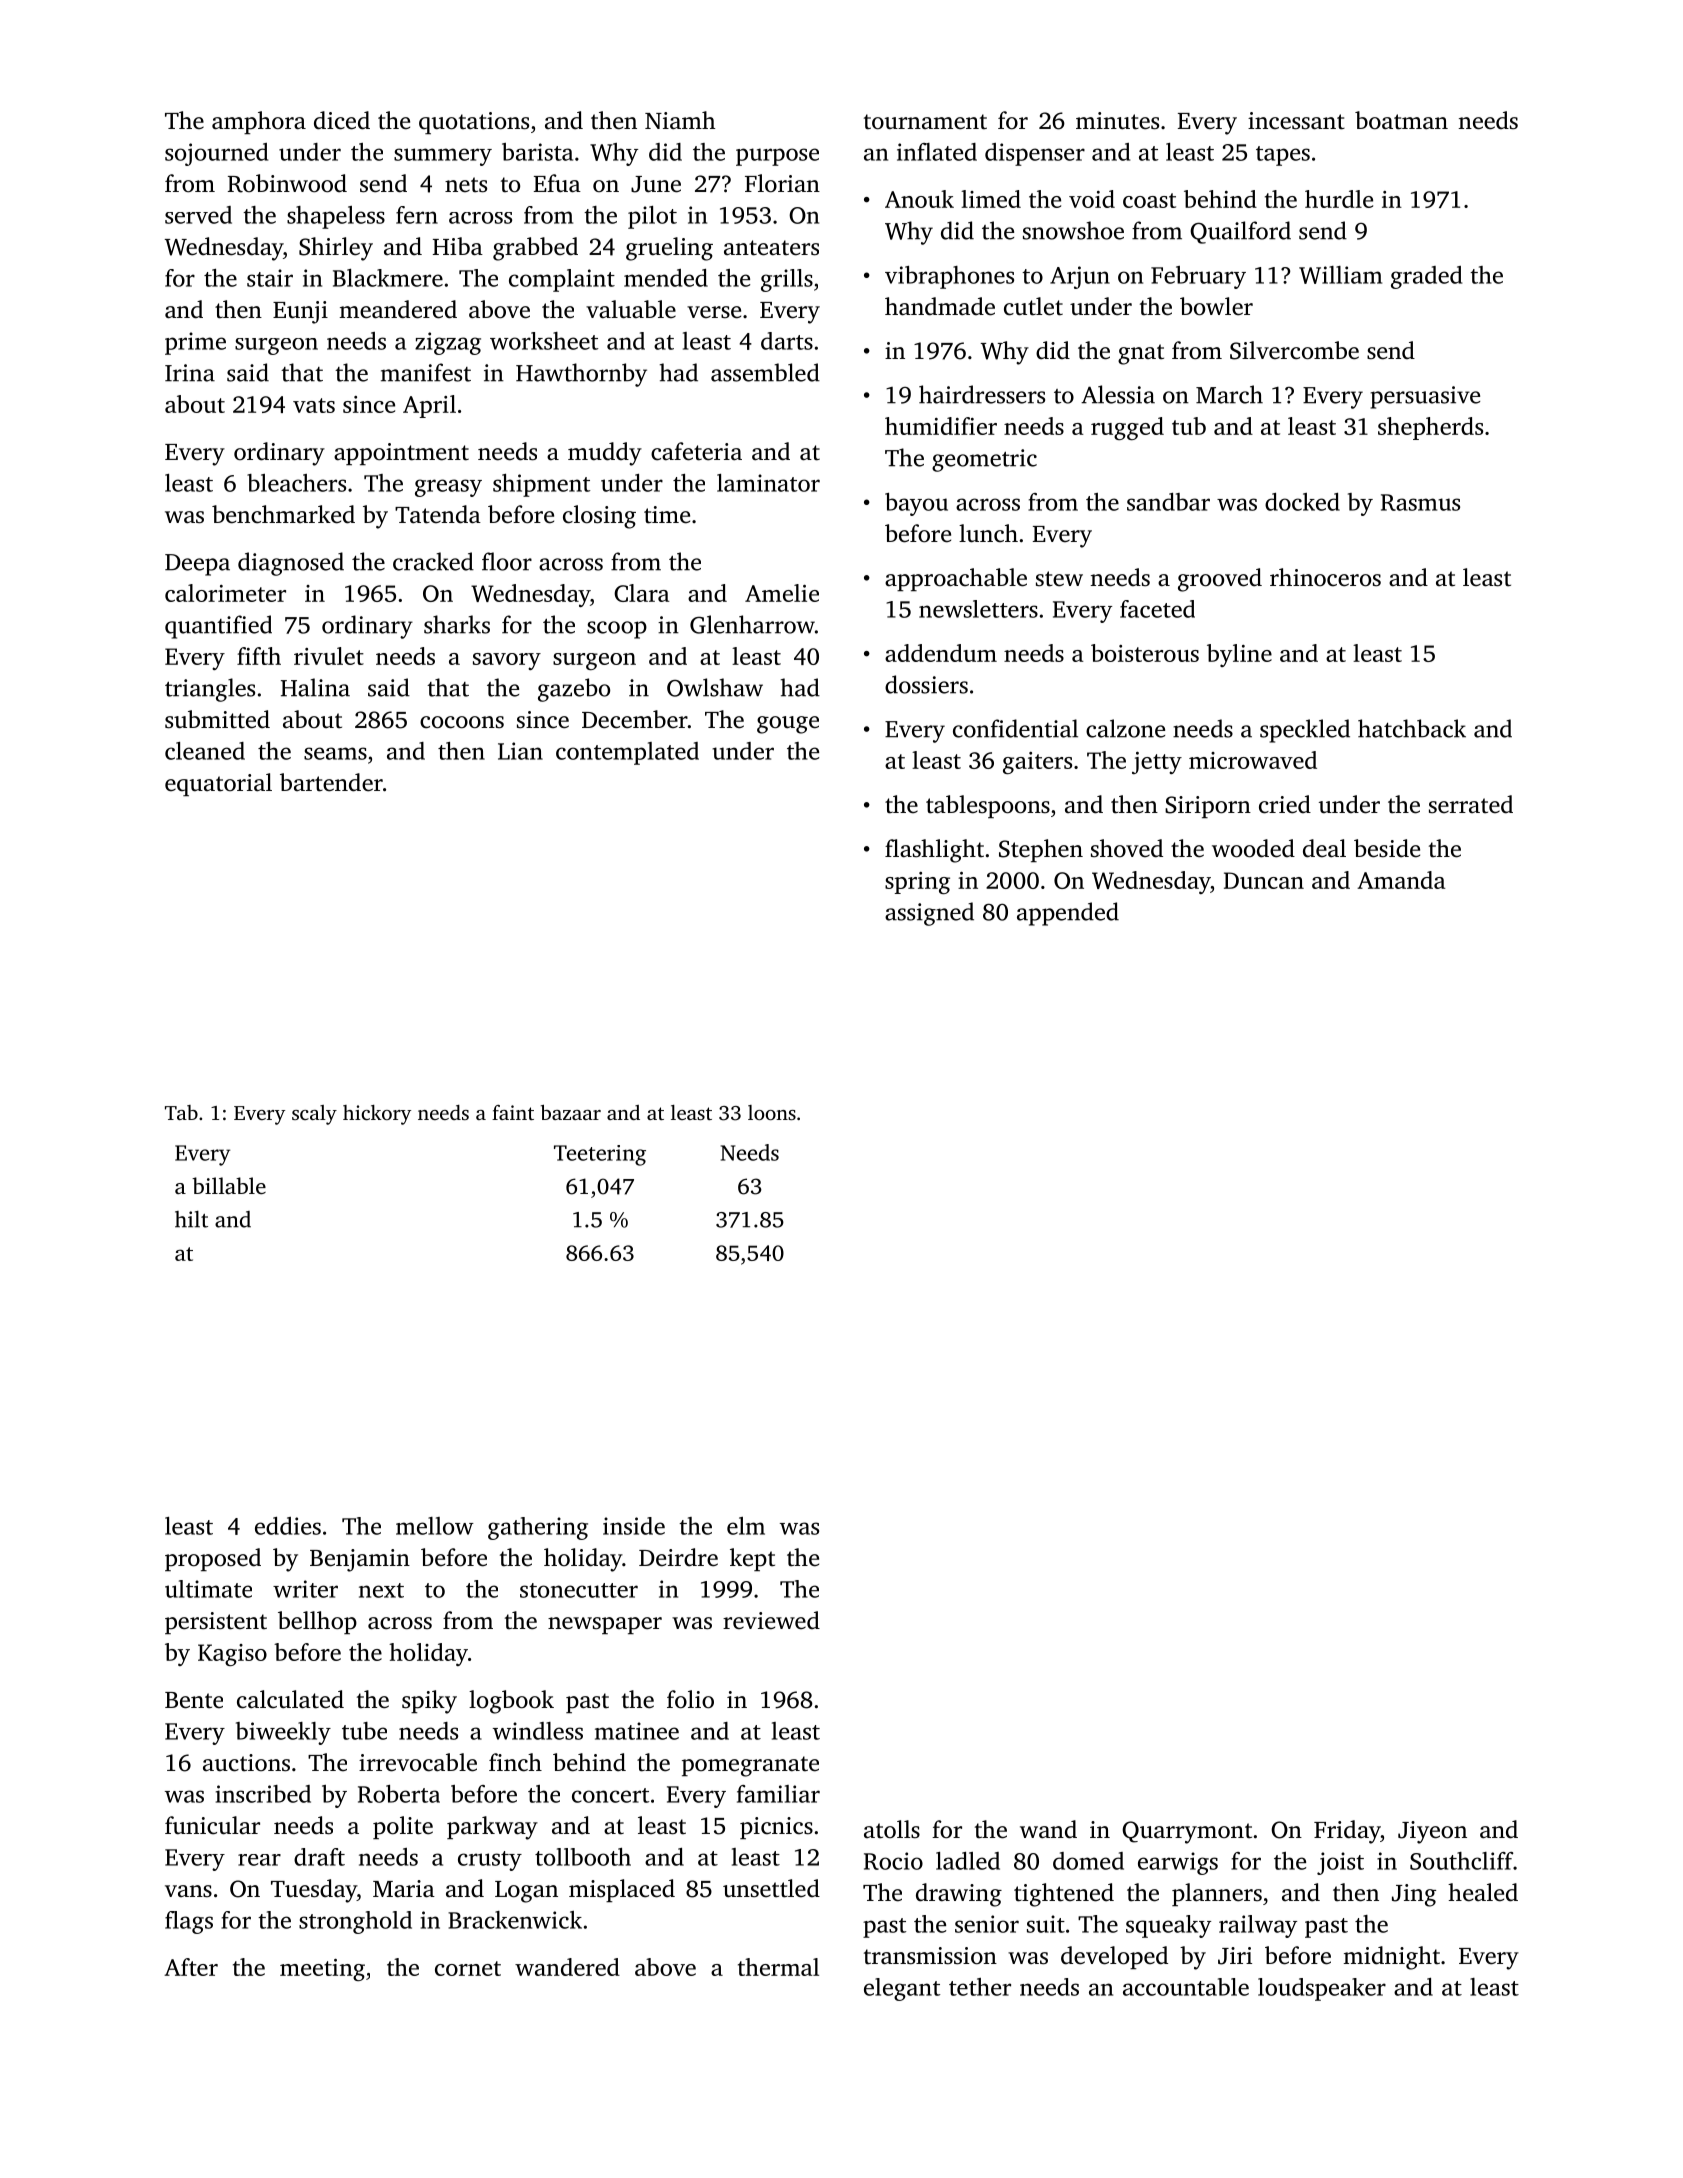 The width and height of the screenshot is (1683, 2178). I want to click on cornet, so click(468, 1968).
